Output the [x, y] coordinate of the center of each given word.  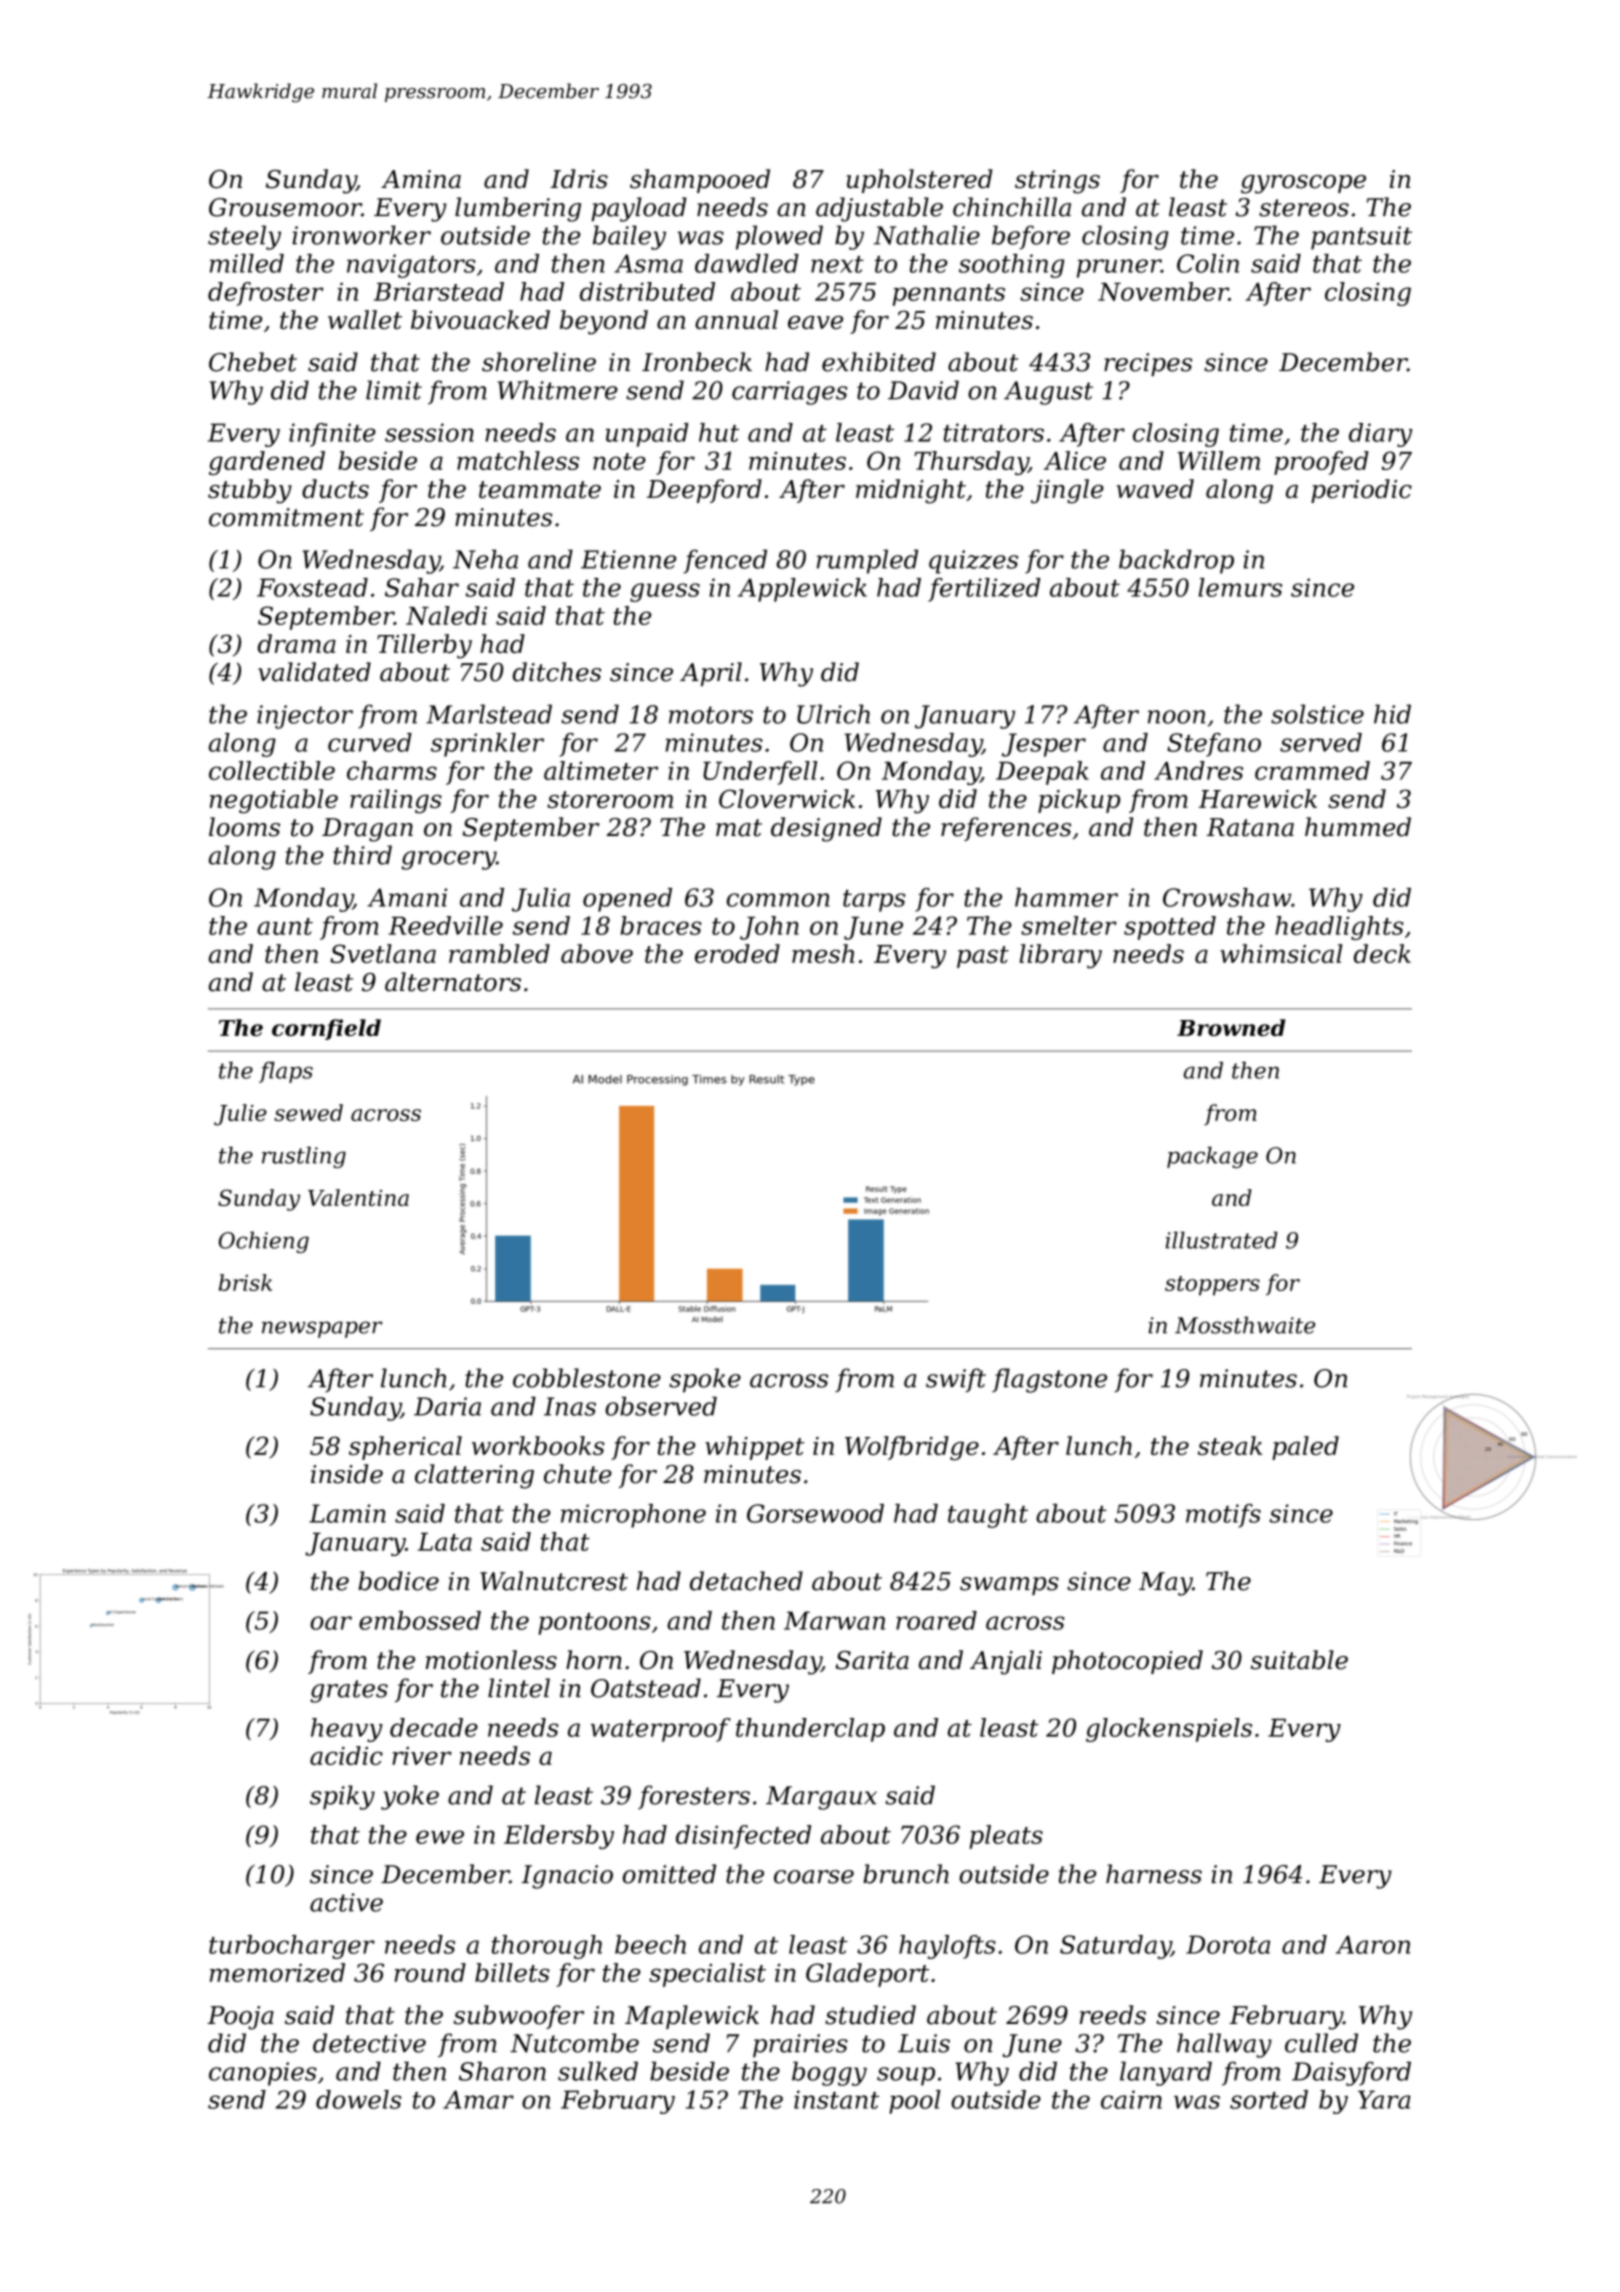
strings [1057, 182]
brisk [245, 1282]
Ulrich [833, 714]
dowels [358, 2099]
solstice [1317, 714]
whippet [754, 1448]
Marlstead [489, 714]
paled [1305, 1448]
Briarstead [439, 291]
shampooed [700, 181]
